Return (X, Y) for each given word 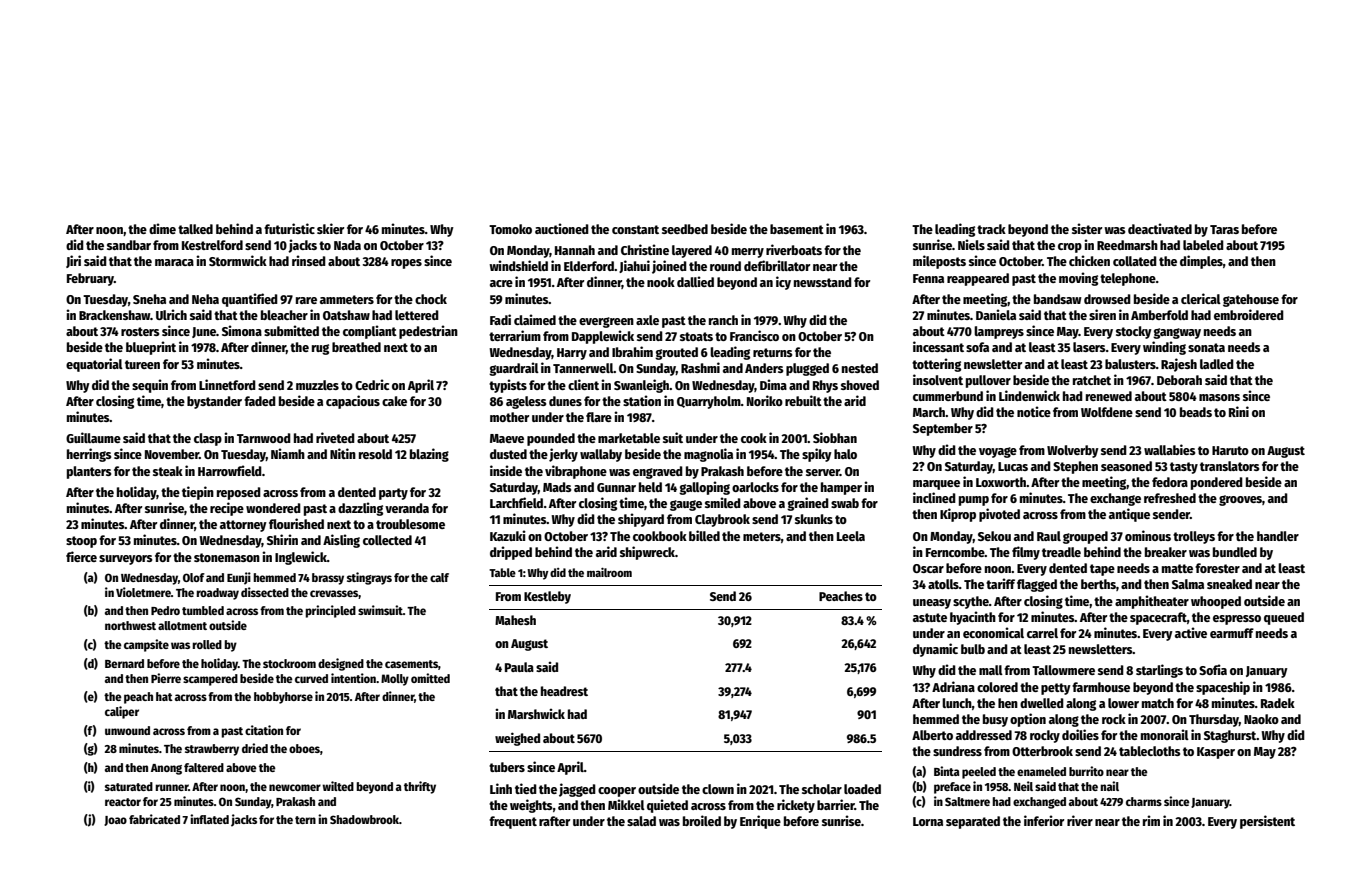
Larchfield (516, 502)
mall (991, 670)
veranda (407, 508)
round (725, 266)
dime (162, 228)
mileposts (939, 262)
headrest (564, 691)
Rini (1239, 411)
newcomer (295, 787)
